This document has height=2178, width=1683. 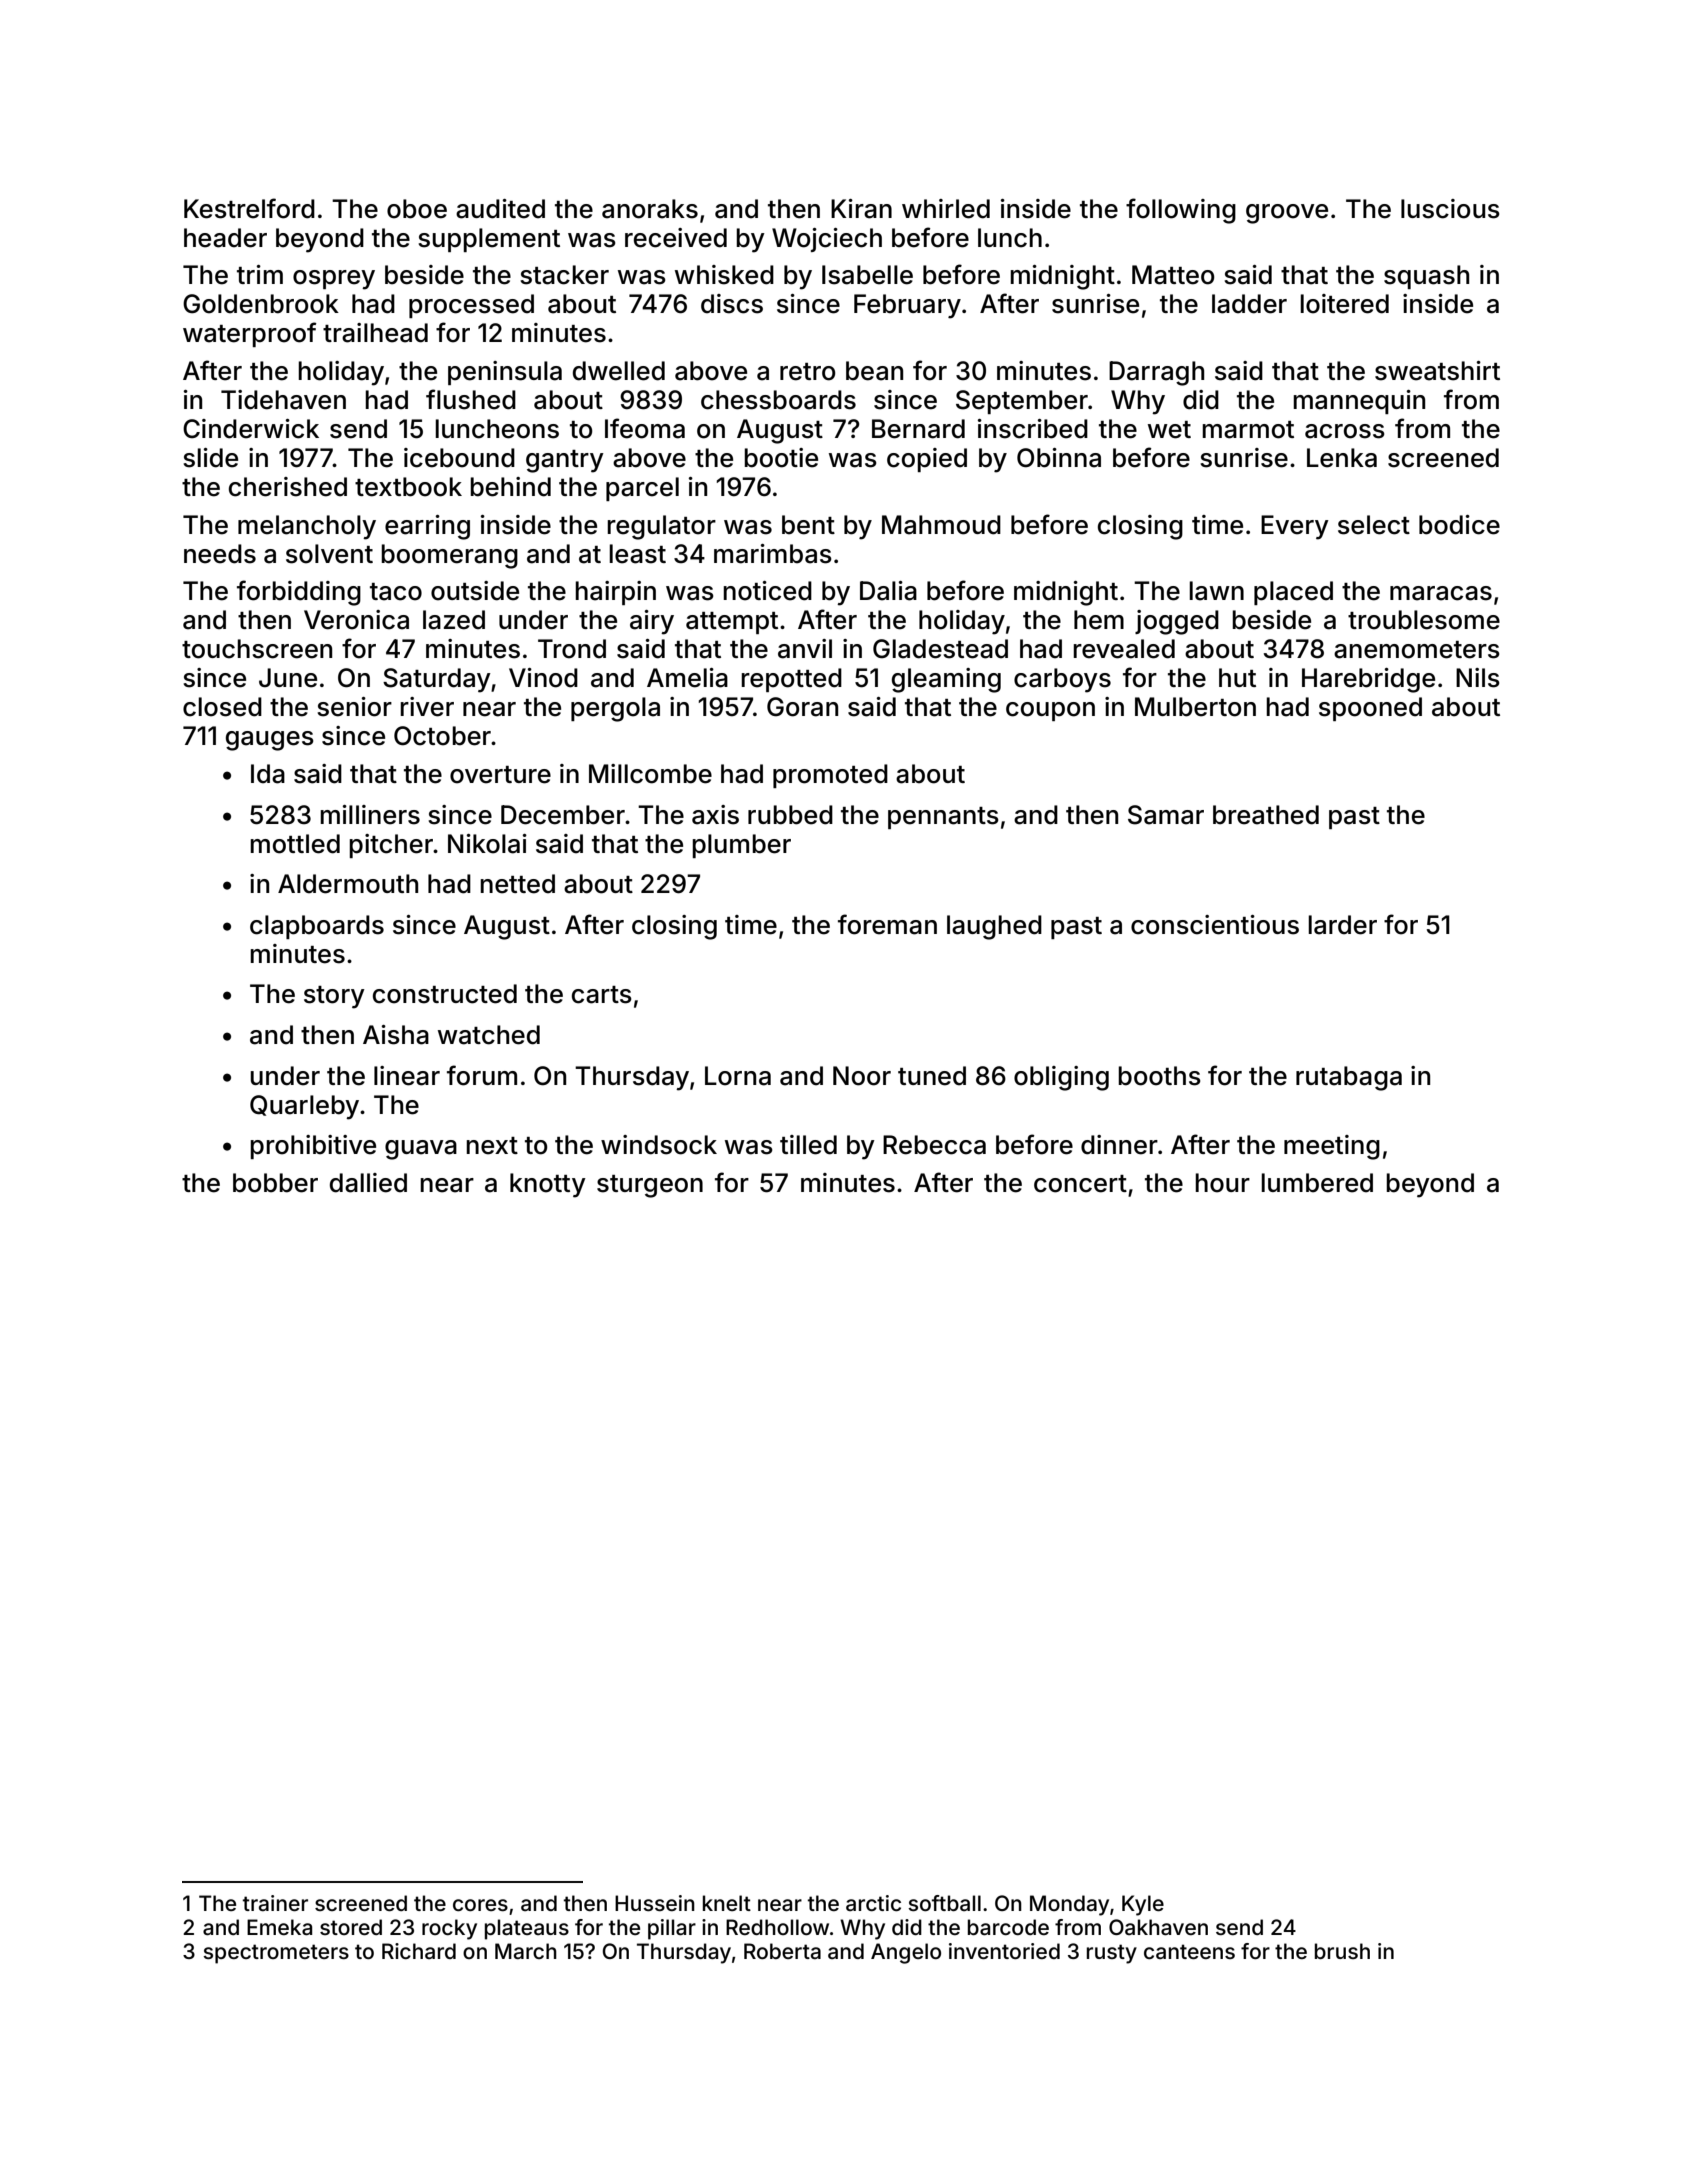 What do you see at coordinates (275, 1183) in the document?
I see `bobber` at bounding box center [275, 1183].
